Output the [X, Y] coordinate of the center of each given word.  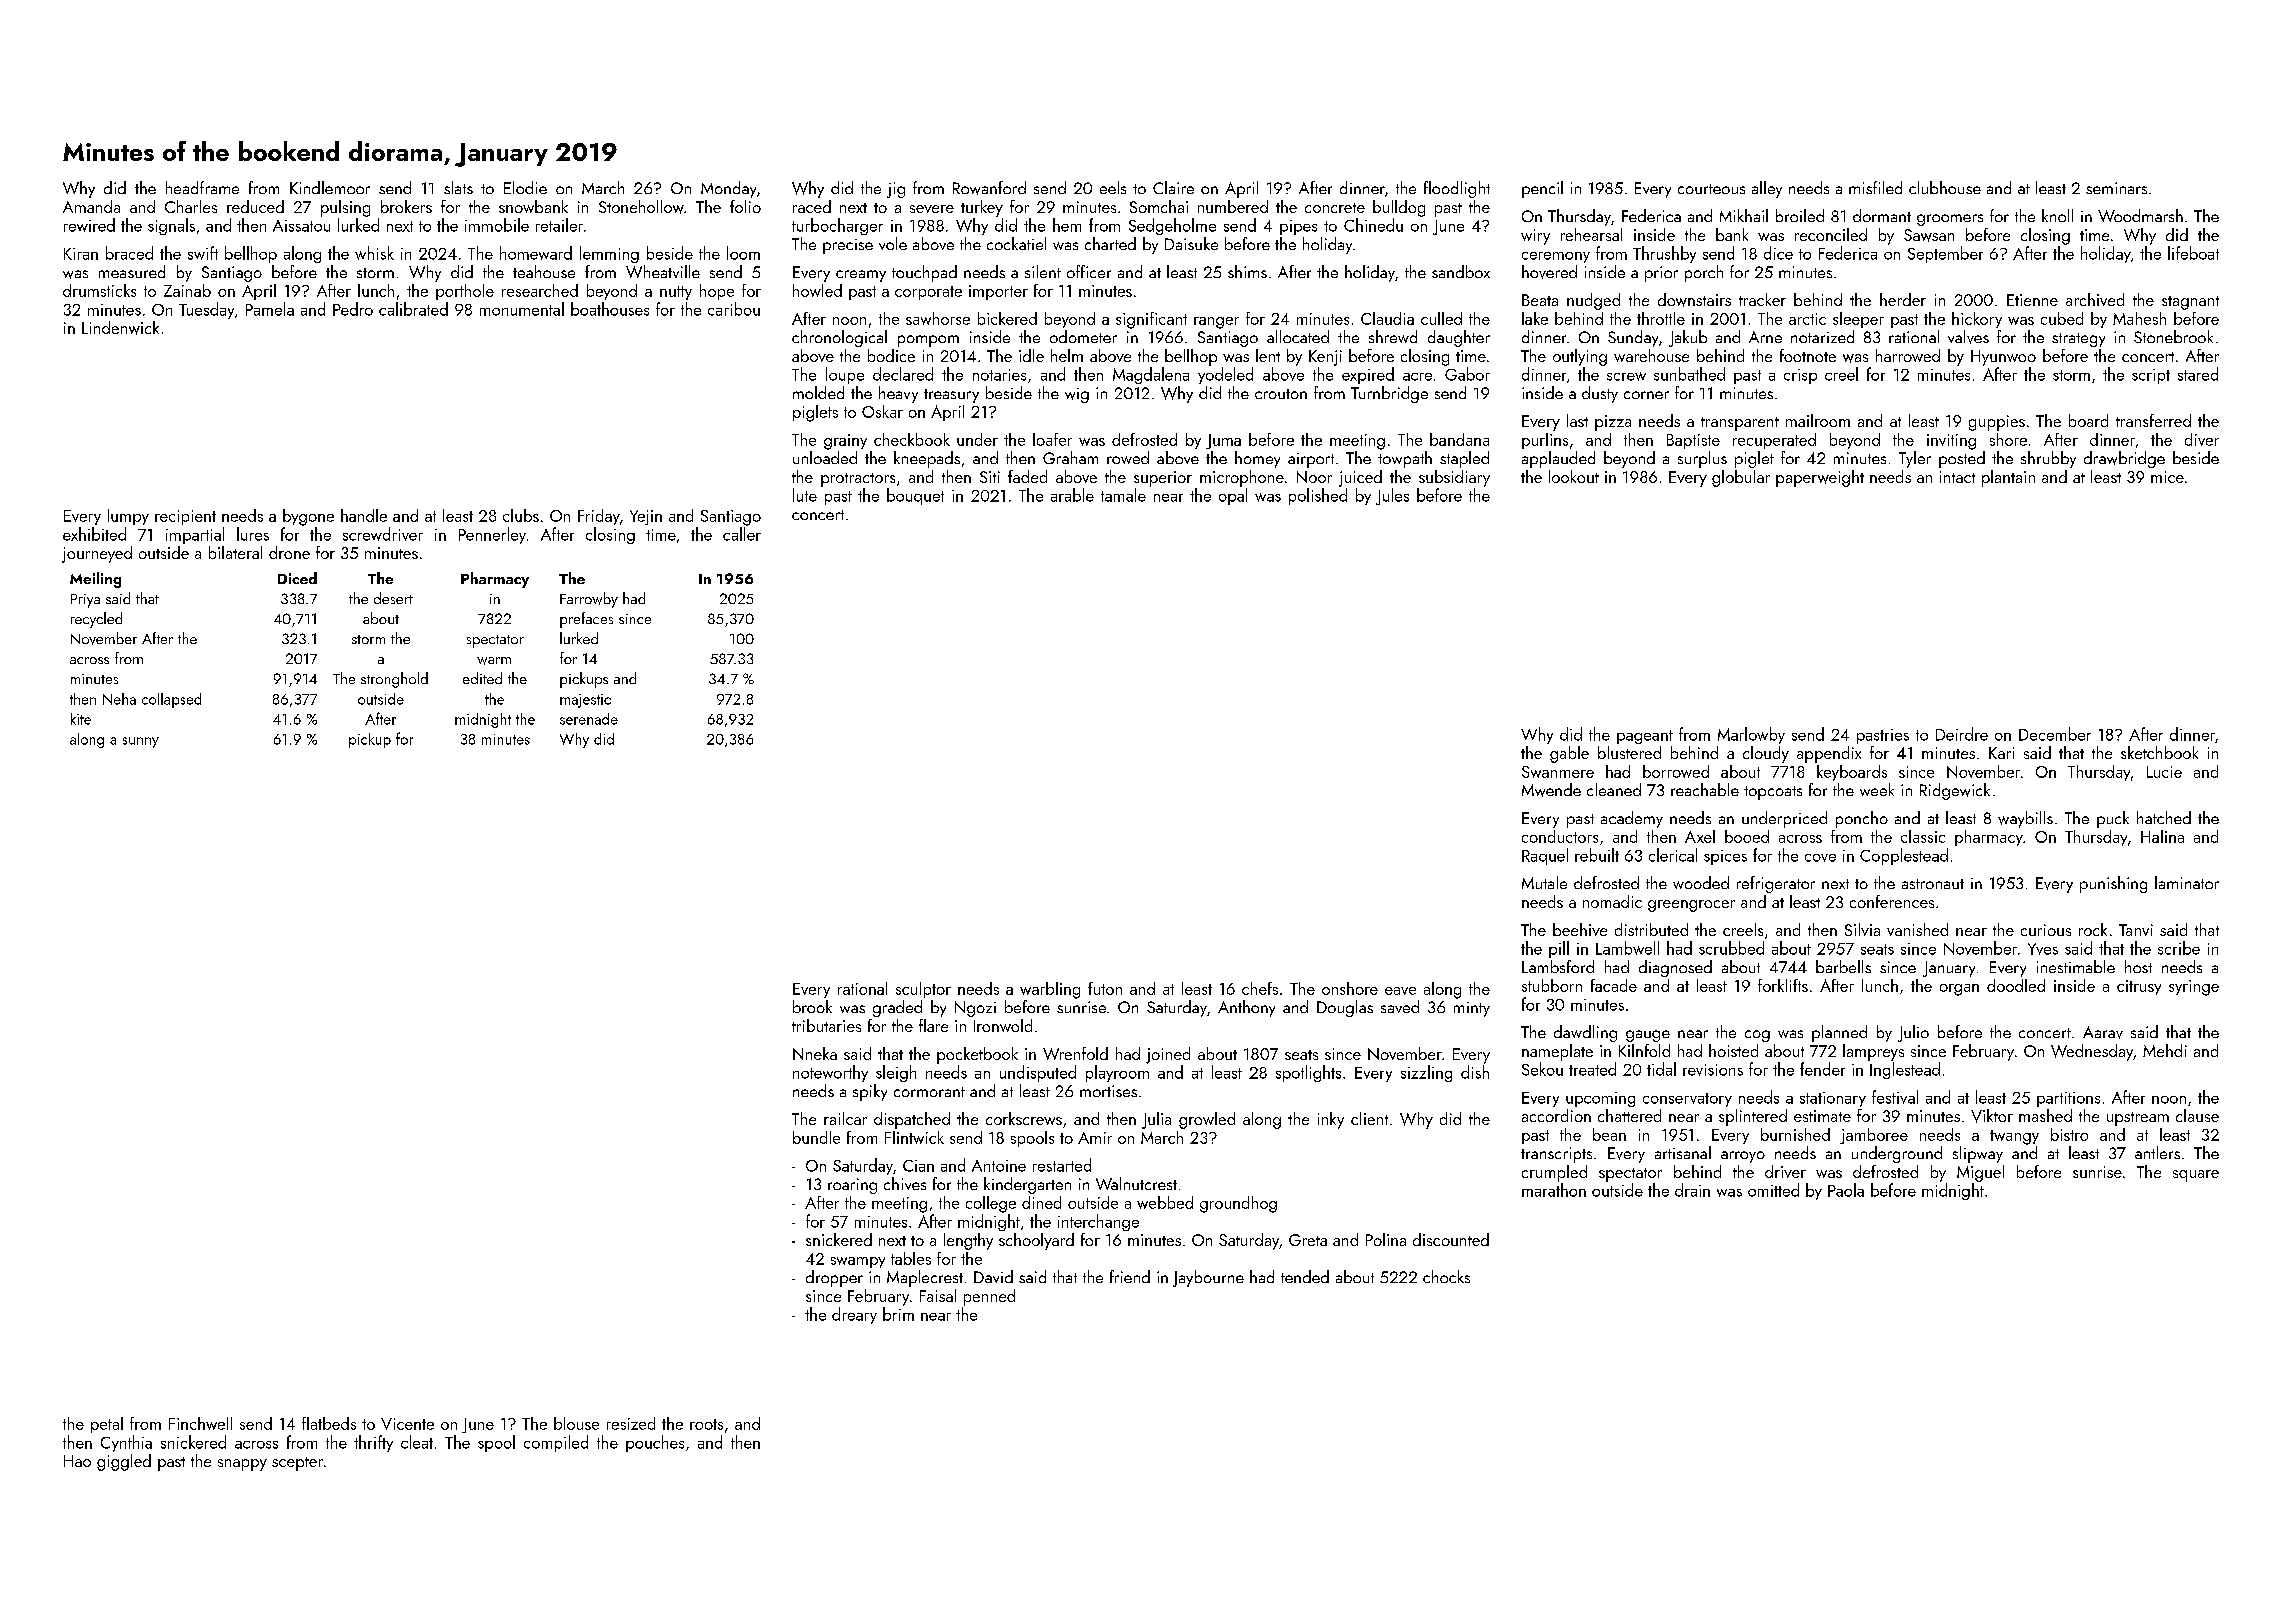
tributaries [826, 1025]
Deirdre [1962, 734]
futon [1105, 988]
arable [1072, 495]
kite [81, 719]
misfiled [1875, 187]
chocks [1446, 1276]
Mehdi [2165, 1050]
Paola [1846, 1190]
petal [107, 1425]
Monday [728, 189]
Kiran [81, 254]
